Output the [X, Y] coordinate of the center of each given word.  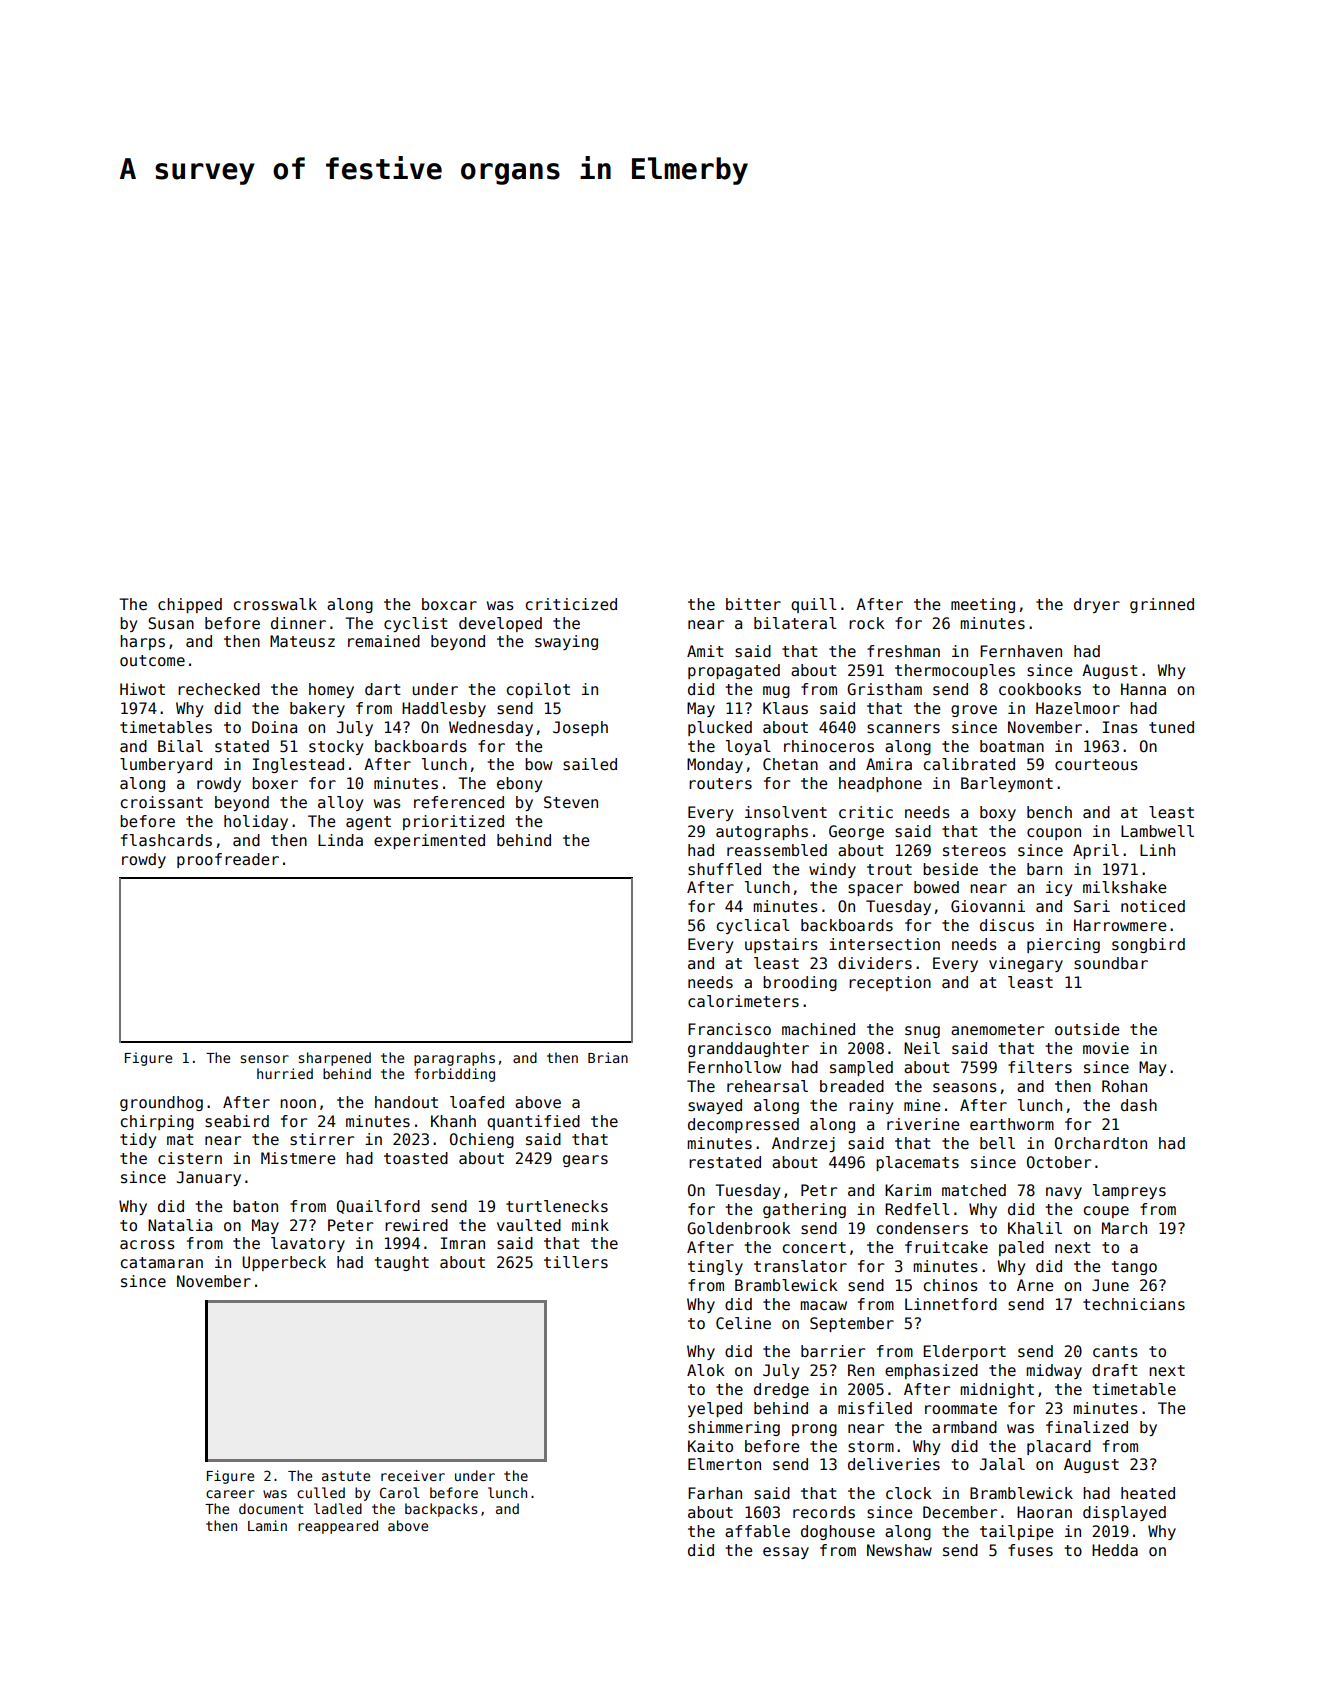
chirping [157, 1122]
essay [786, 1553]
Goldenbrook [739, 1228]
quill [814, 605]
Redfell [917, 1209]
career [230, 1494]
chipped [190, 605]
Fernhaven [1021, 651]
